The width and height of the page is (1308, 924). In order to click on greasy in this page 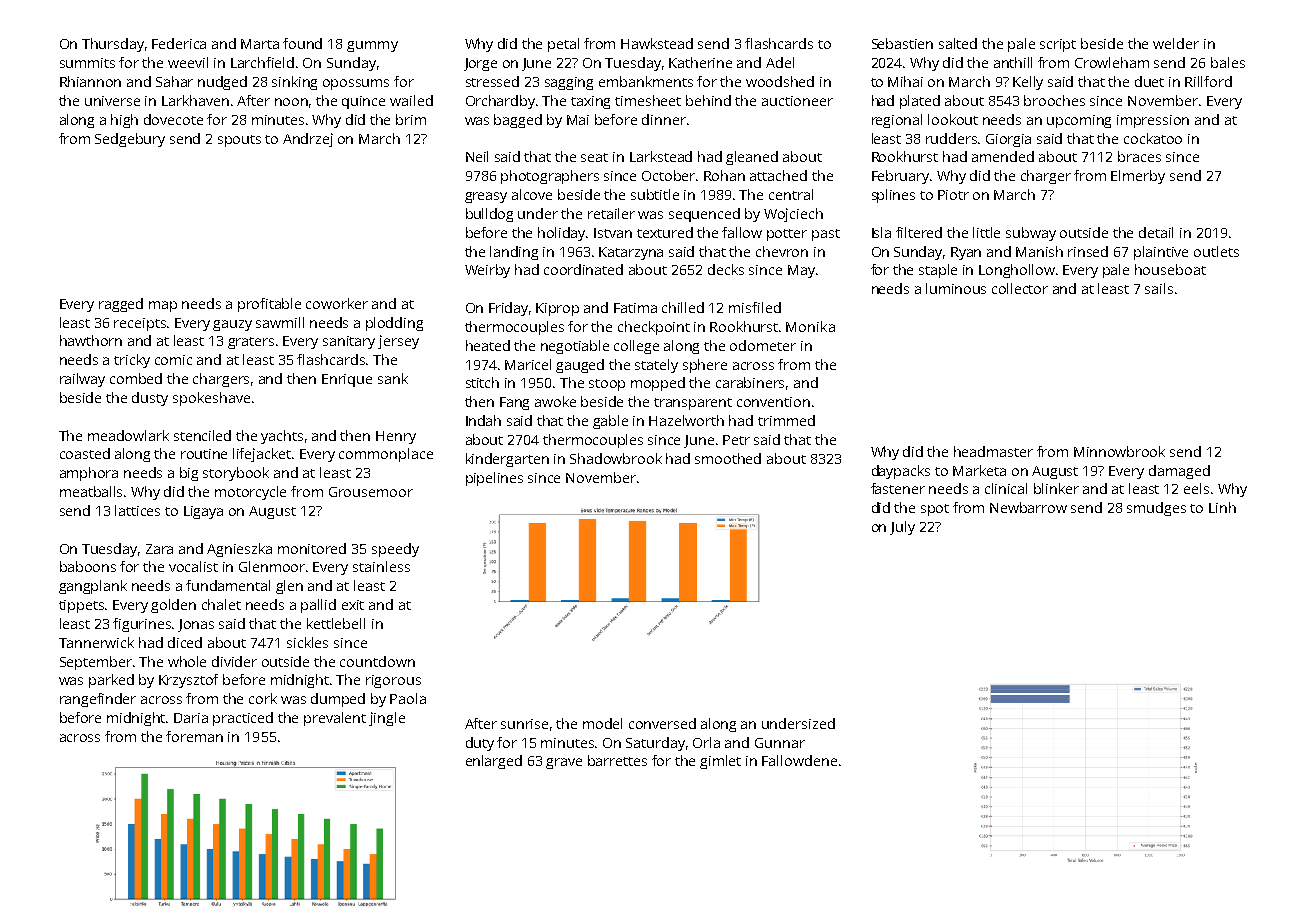, I will do `click(486, 197)`.
